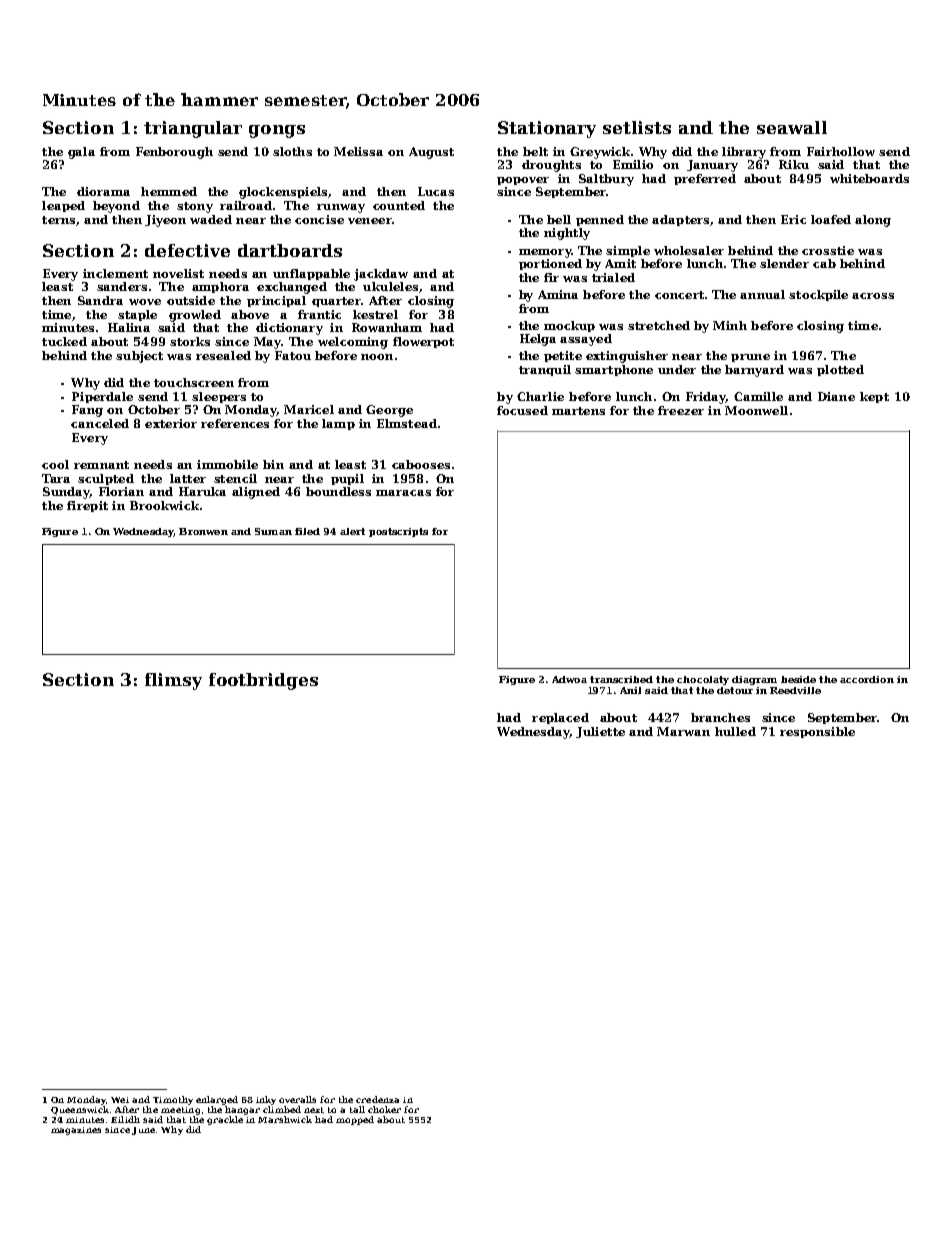  What do you see at coordinates (120, 1100) in the document?
I see `Wei` at bounding box center [120, 1100].
